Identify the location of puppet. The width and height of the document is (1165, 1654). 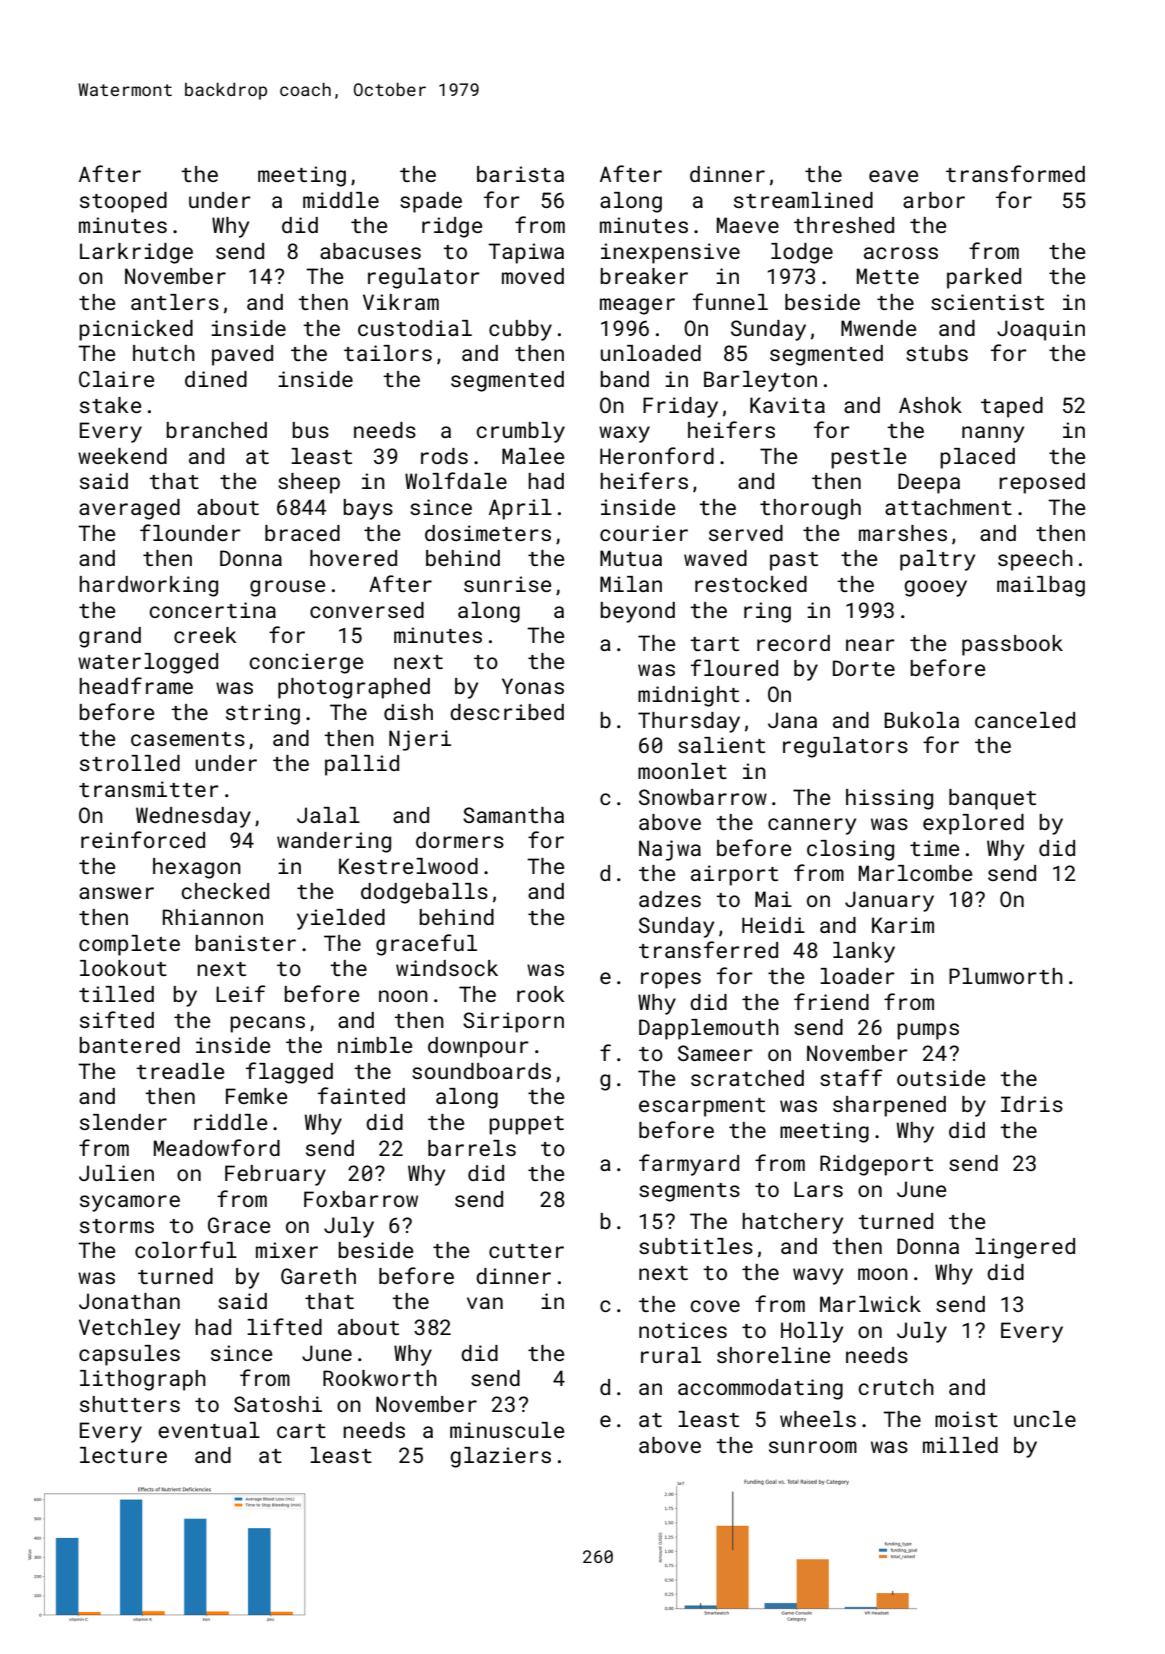
(526, 1125).
